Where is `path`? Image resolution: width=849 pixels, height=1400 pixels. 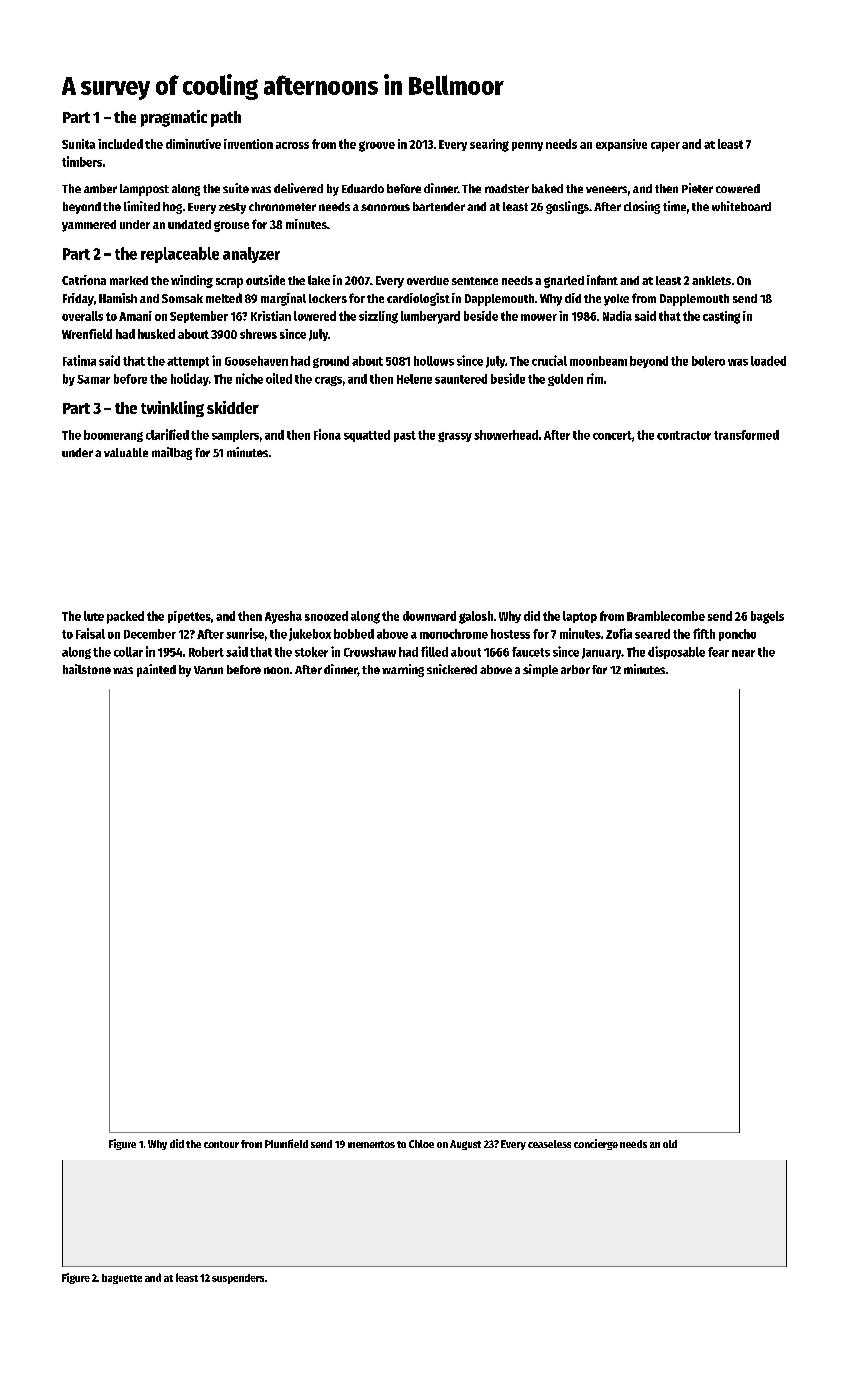 path is located at coordinates (226, 119).
